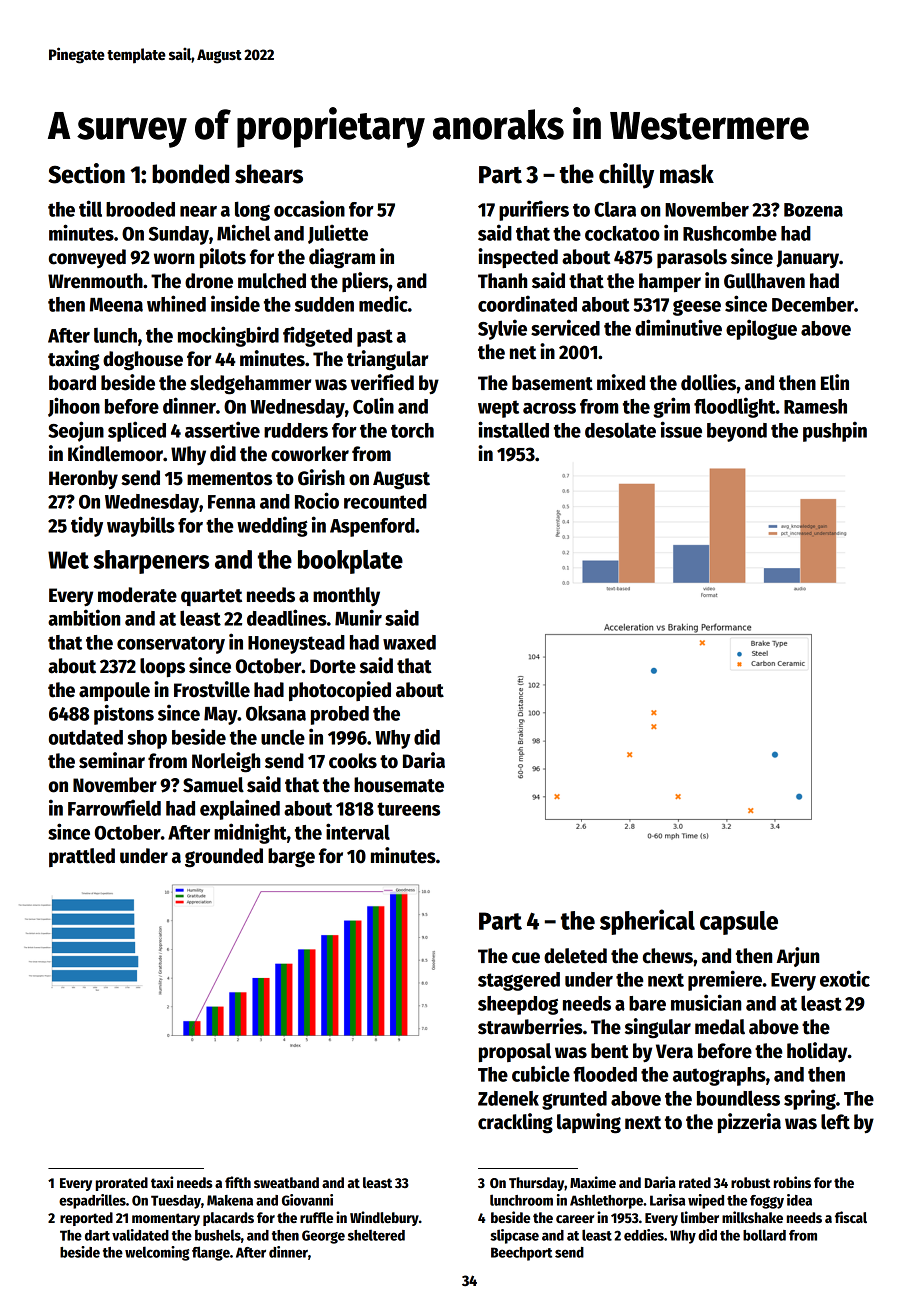 The image size is (924, 1314). What do you see at coordinates (681, 429) in the screenshot?
I see `issue` at bounding box center [681, 429].
